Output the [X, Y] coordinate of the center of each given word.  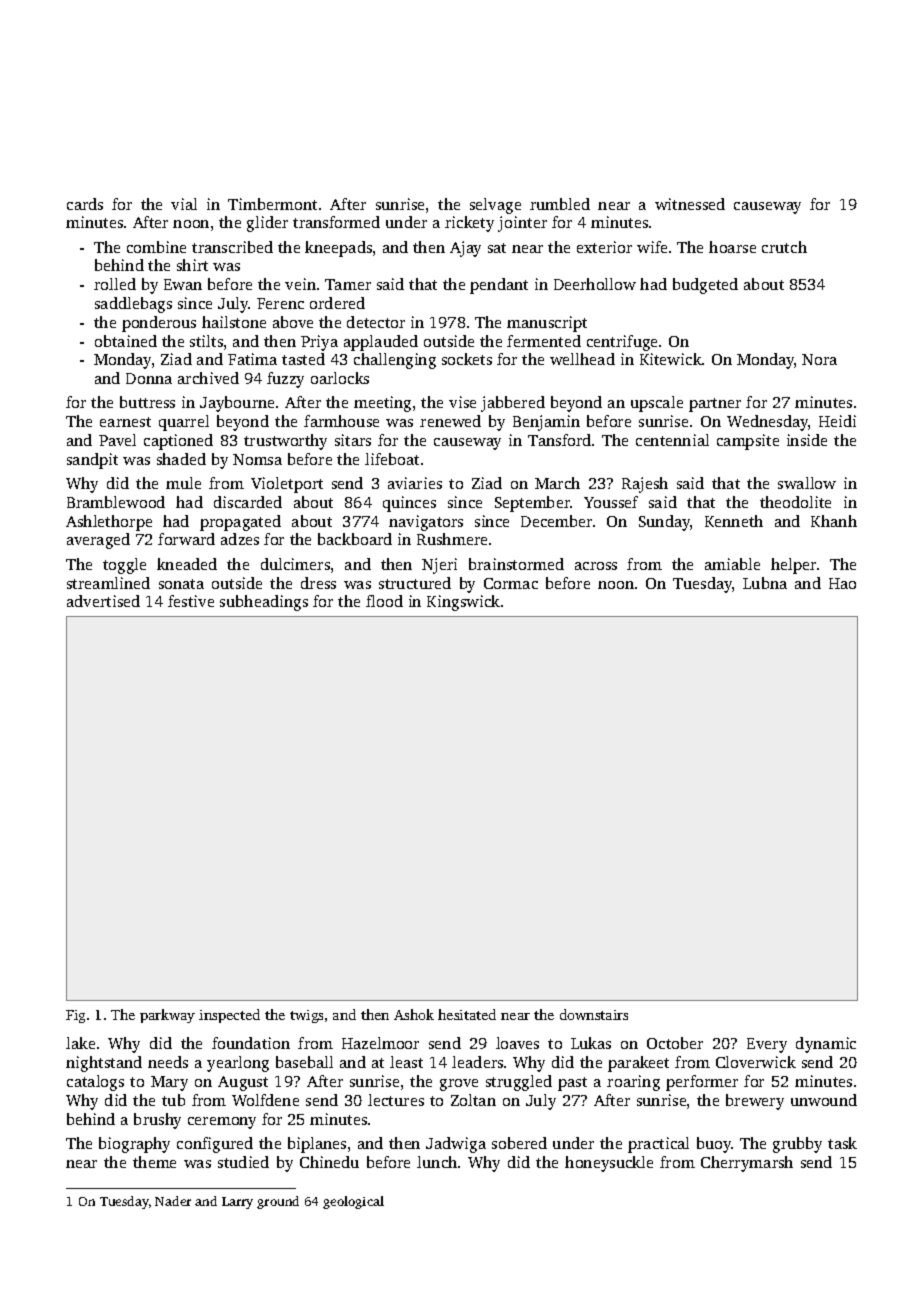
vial [184, 204]
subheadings [264, 603]
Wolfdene [265, 1100]
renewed [450, 421]
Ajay [465, 249]
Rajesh [645, 485]
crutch [784, 247]
